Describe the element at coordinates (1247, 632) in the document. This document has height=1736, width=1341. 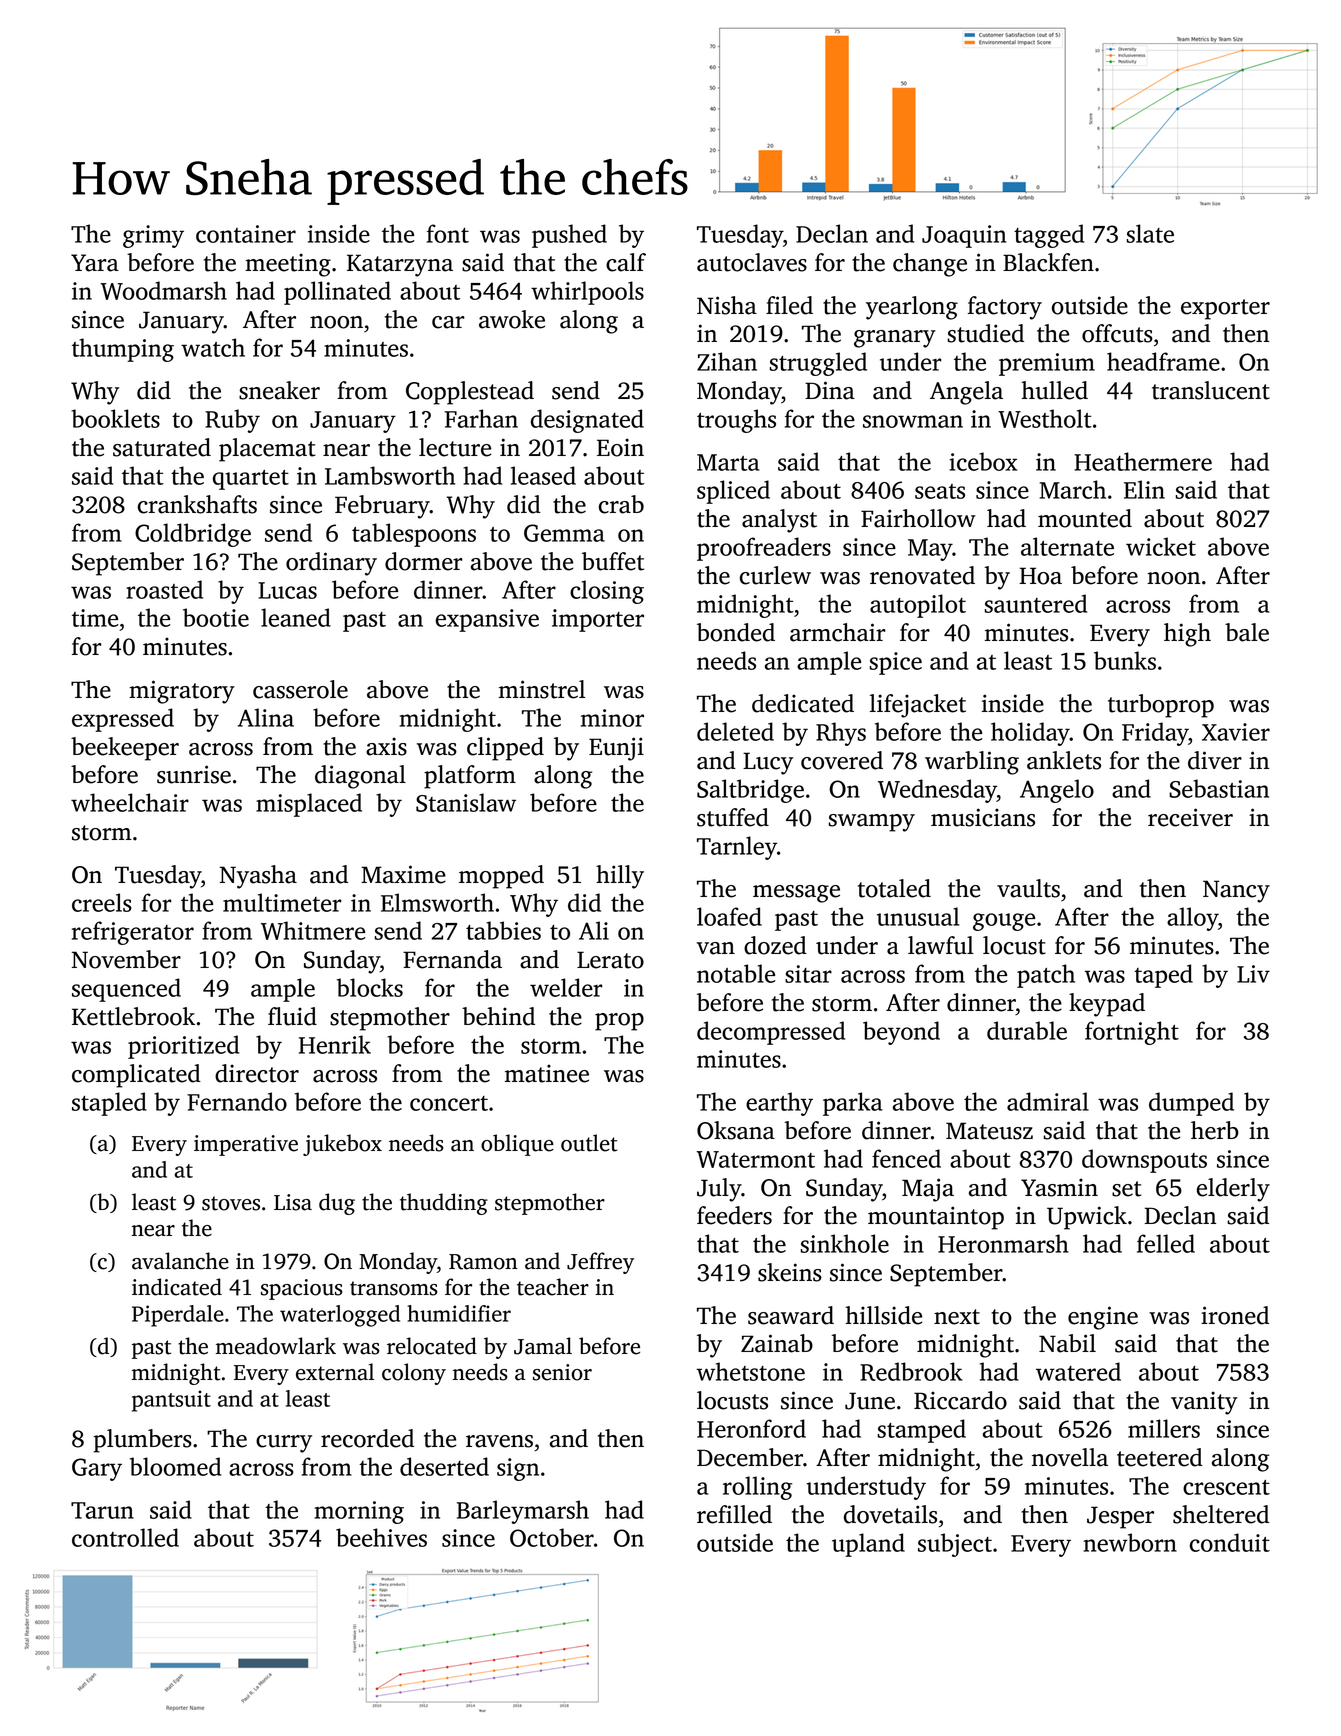
I see `bale` at that location.
